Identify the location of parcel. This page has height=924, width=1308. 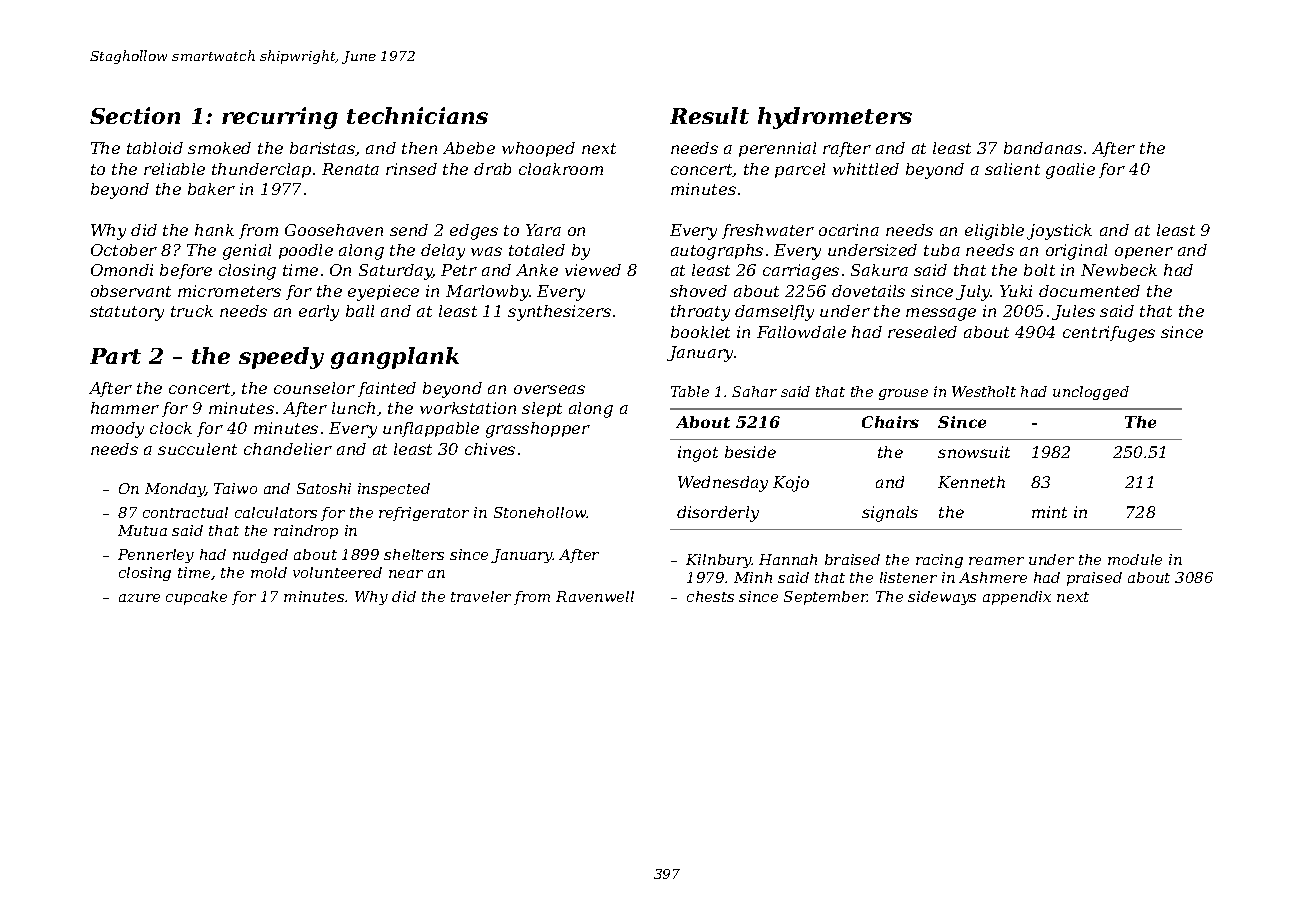
(800, 170).
